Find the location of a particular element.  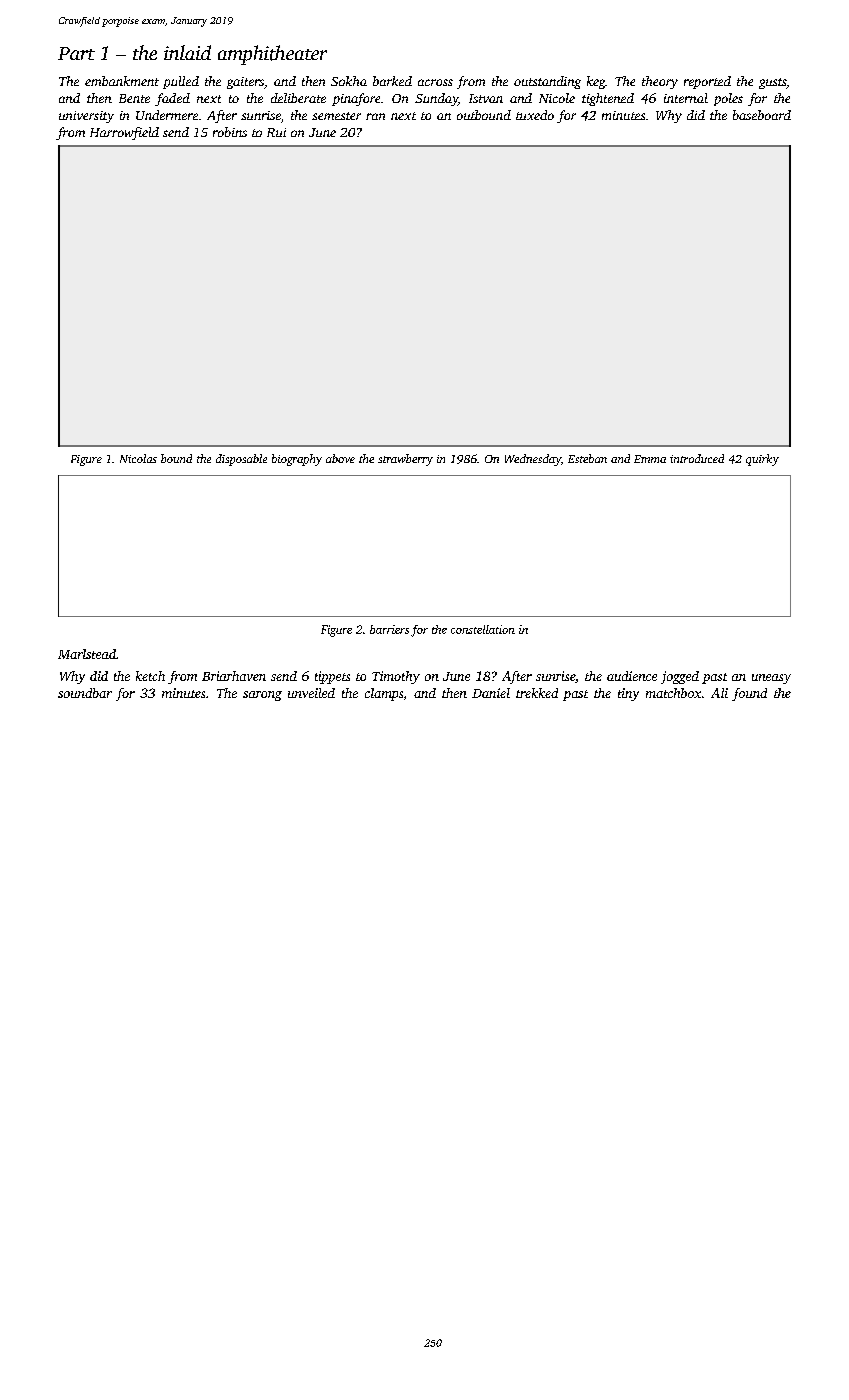

baseboard is located at coordinates (762, 115).
